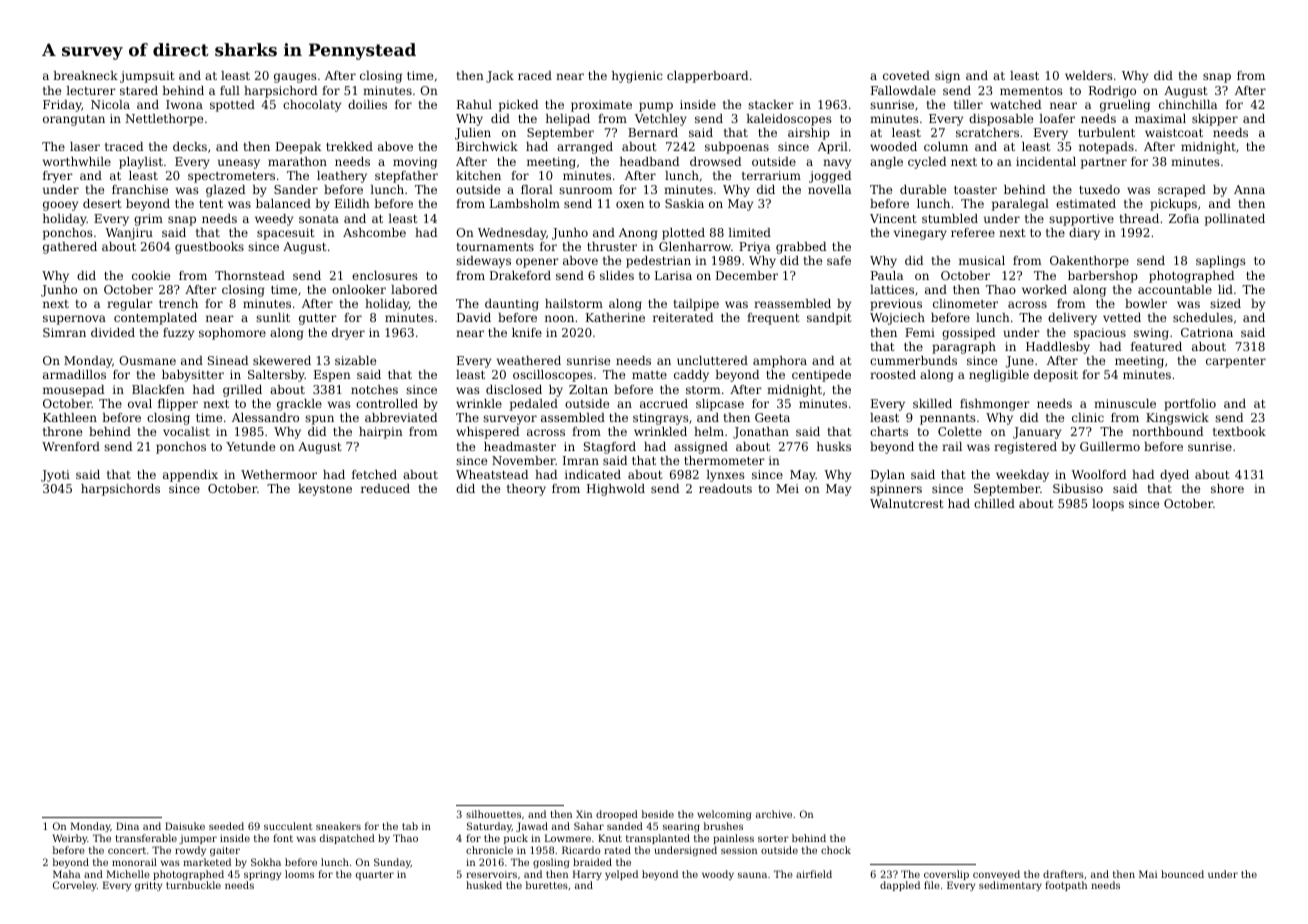 The width and height of the page is (1308, 924). I want to click on tailpipe, so click(696, 305).
